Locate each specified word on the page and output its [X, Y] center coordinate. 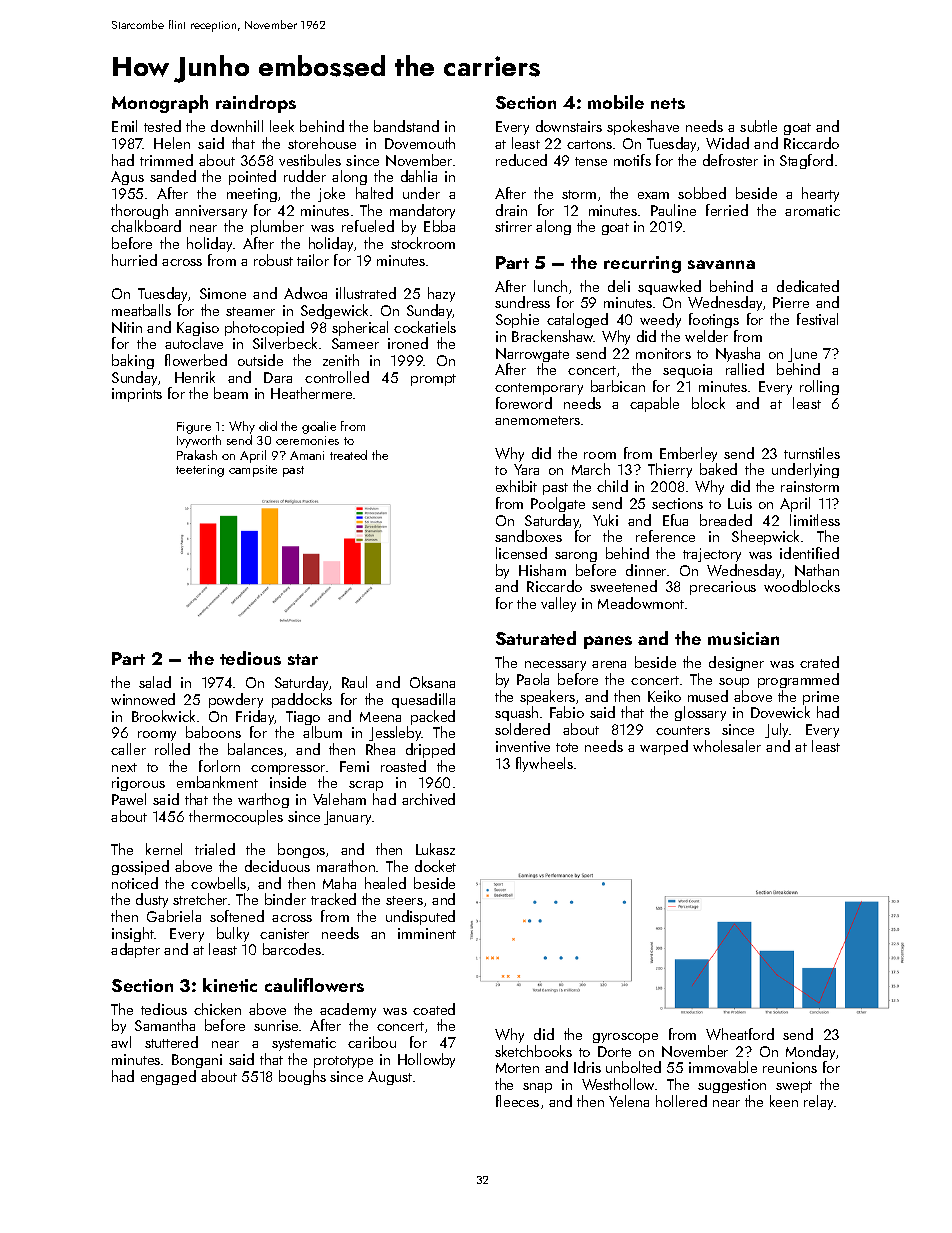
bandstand [406, 126]
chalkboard [146, 226]
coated [434, 1009]
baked [718, 469]
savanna [721, 264]
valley [558, 604]
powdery [236, 700]
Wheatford [740, 1034]
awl [121, 1042]
